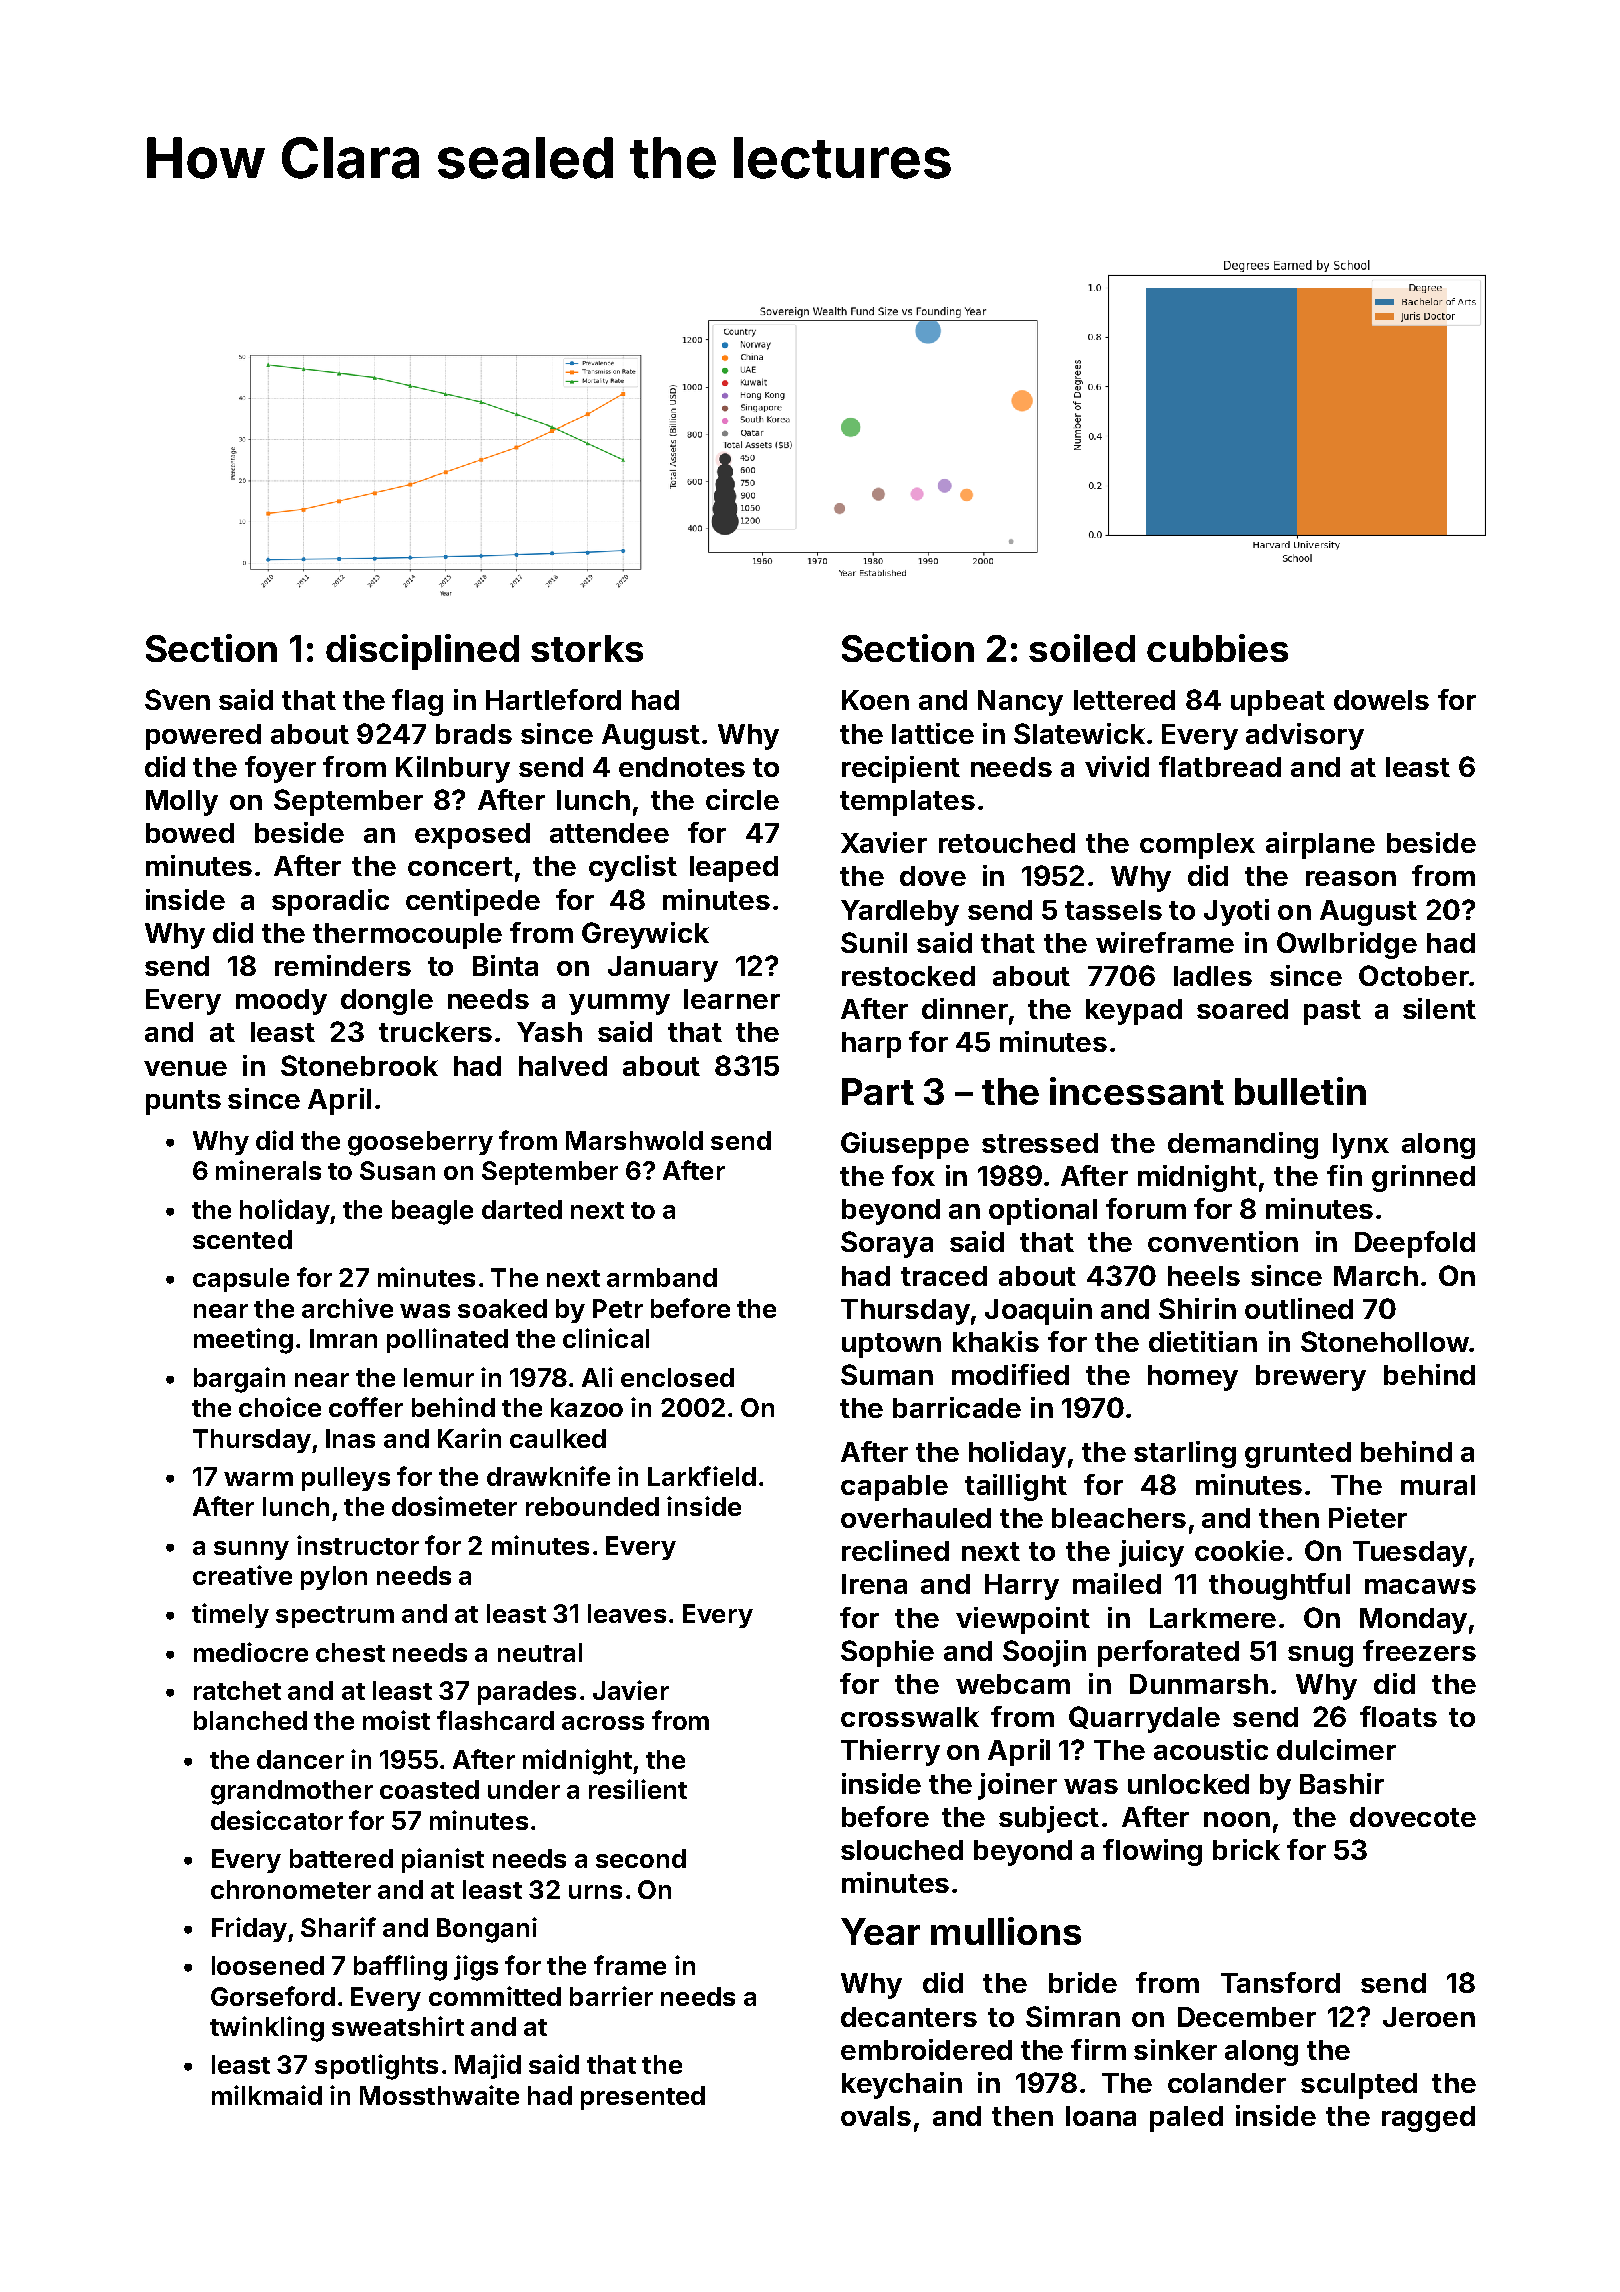  I want to click on leaped, so click(734, 869).
